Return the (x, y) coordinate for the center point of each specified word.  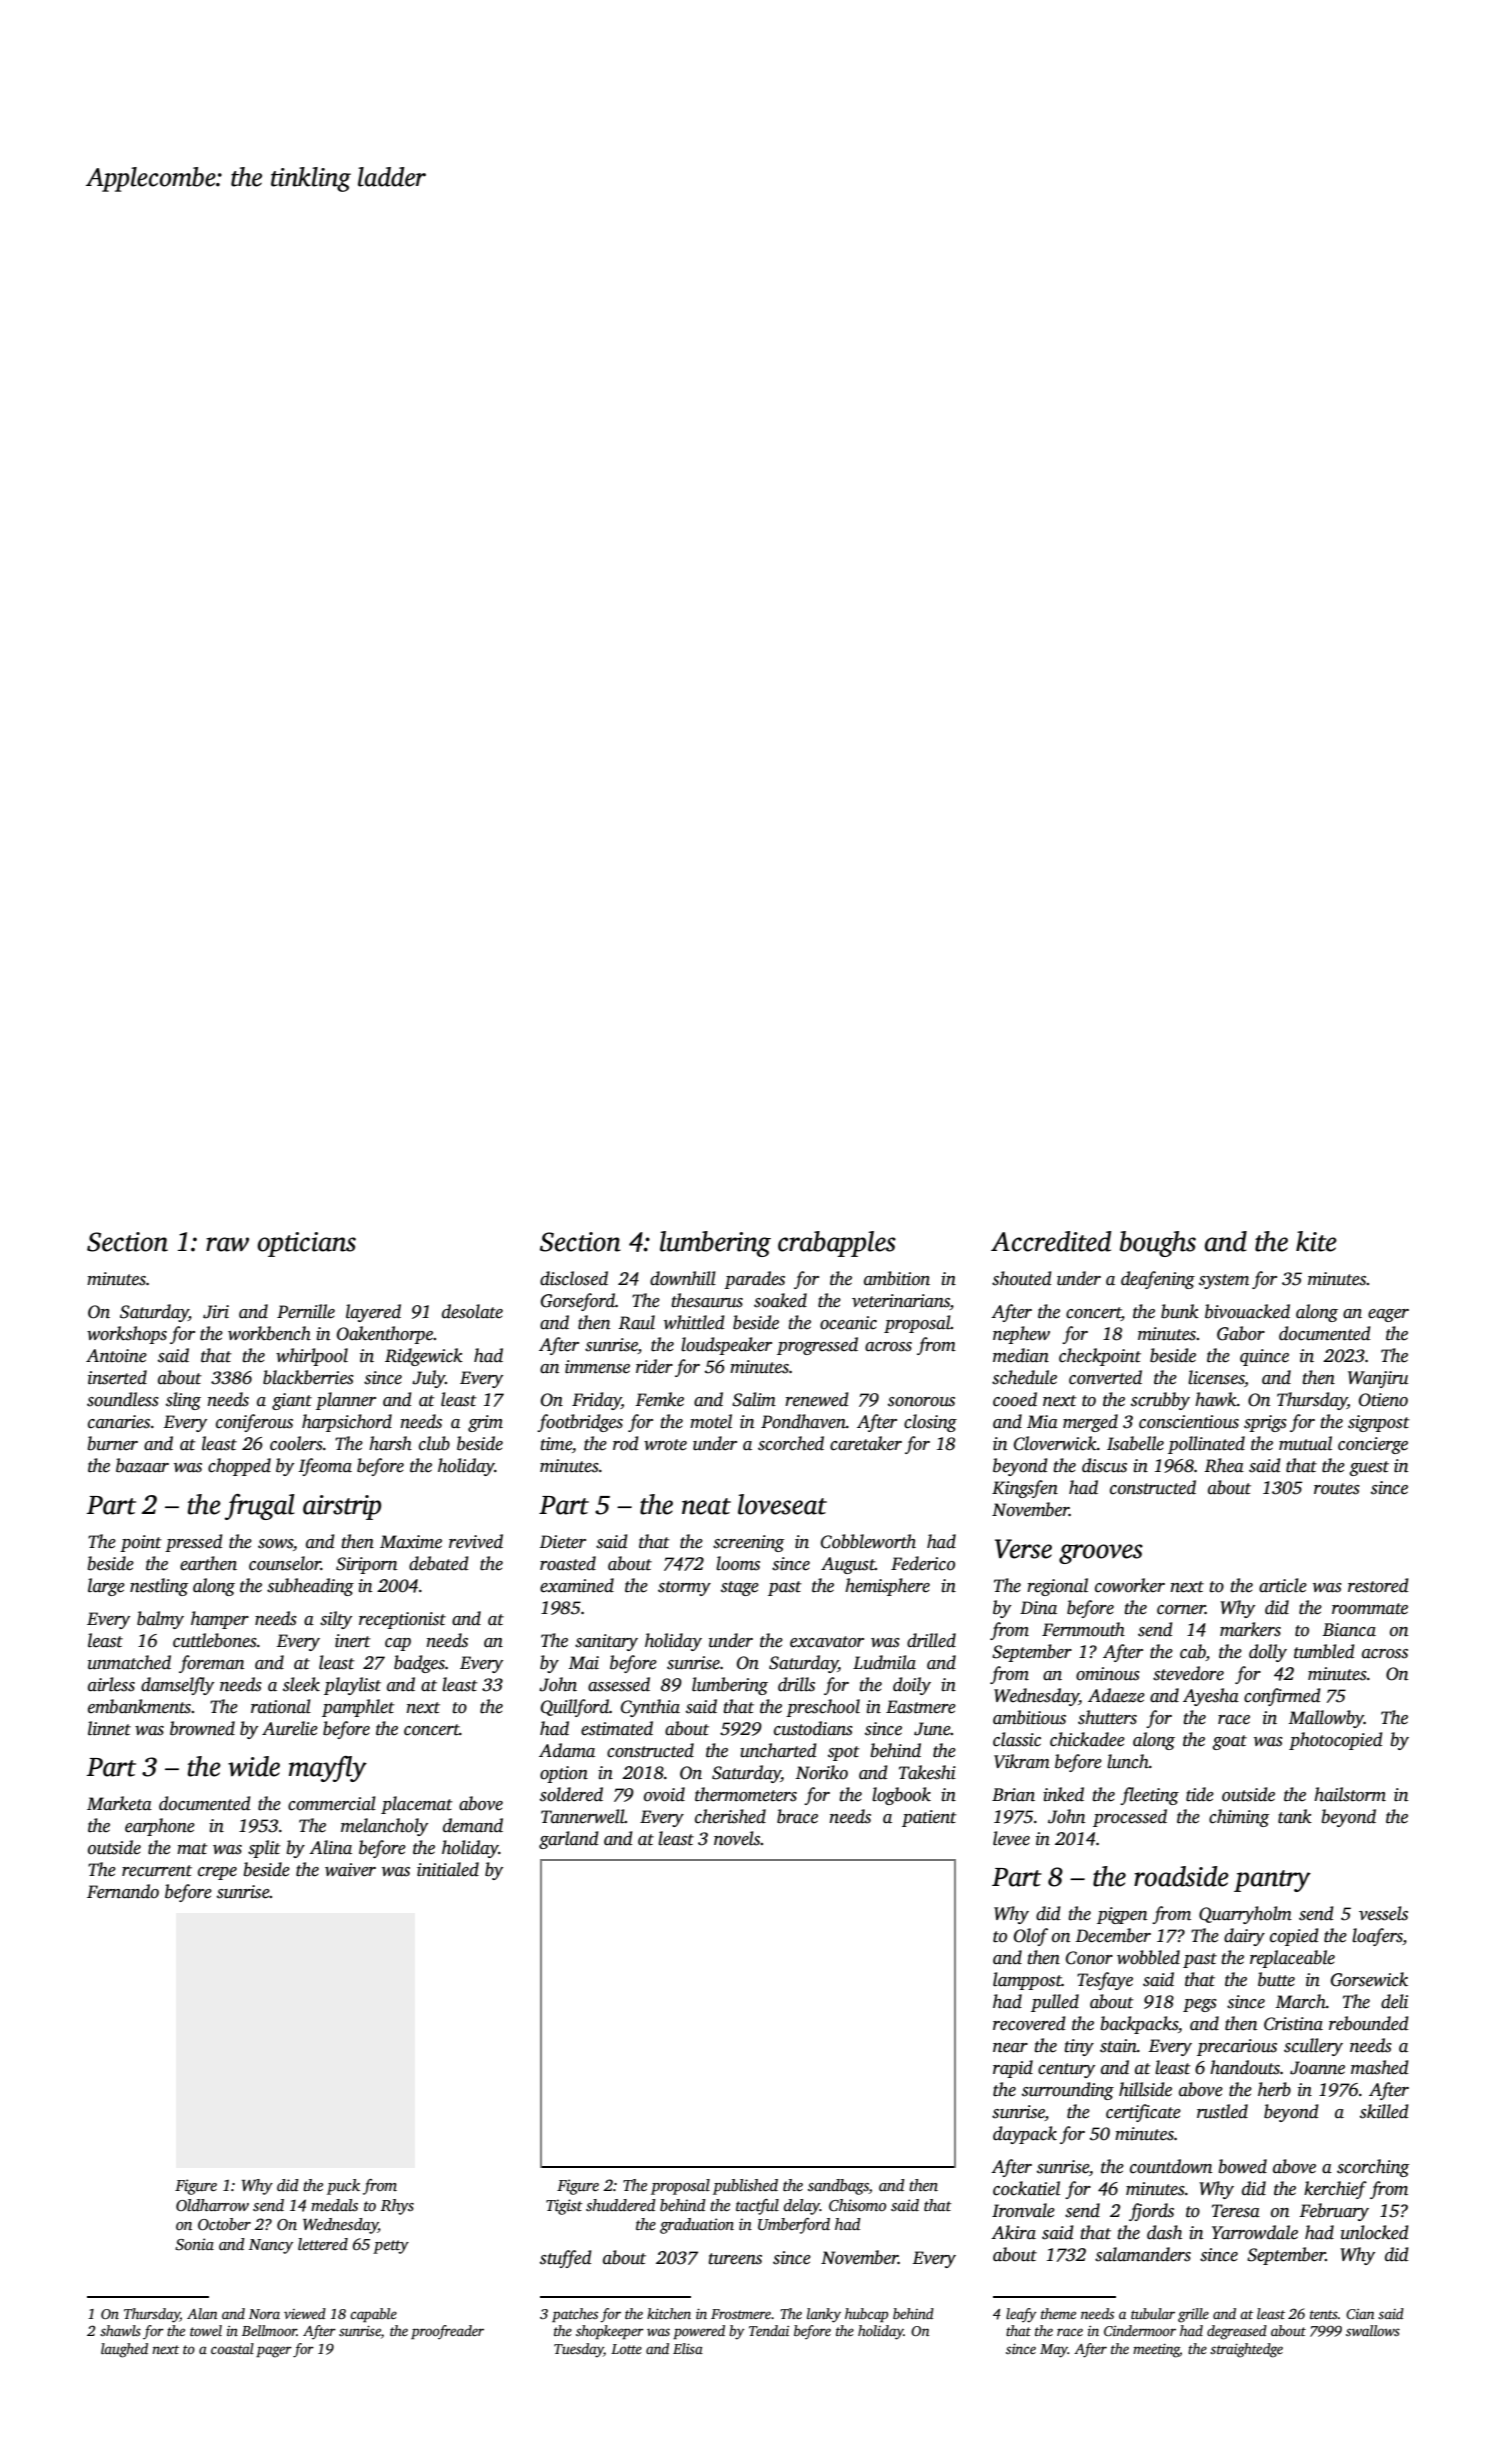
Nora (264, 2314)
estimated (617, 1728)
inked (1063, 1794)
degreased (1237, 2332)
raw (227, 1244)
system (1224, 1281)
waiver (350, 1870)
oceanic (848, 1323)
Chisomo (857, 2205)
